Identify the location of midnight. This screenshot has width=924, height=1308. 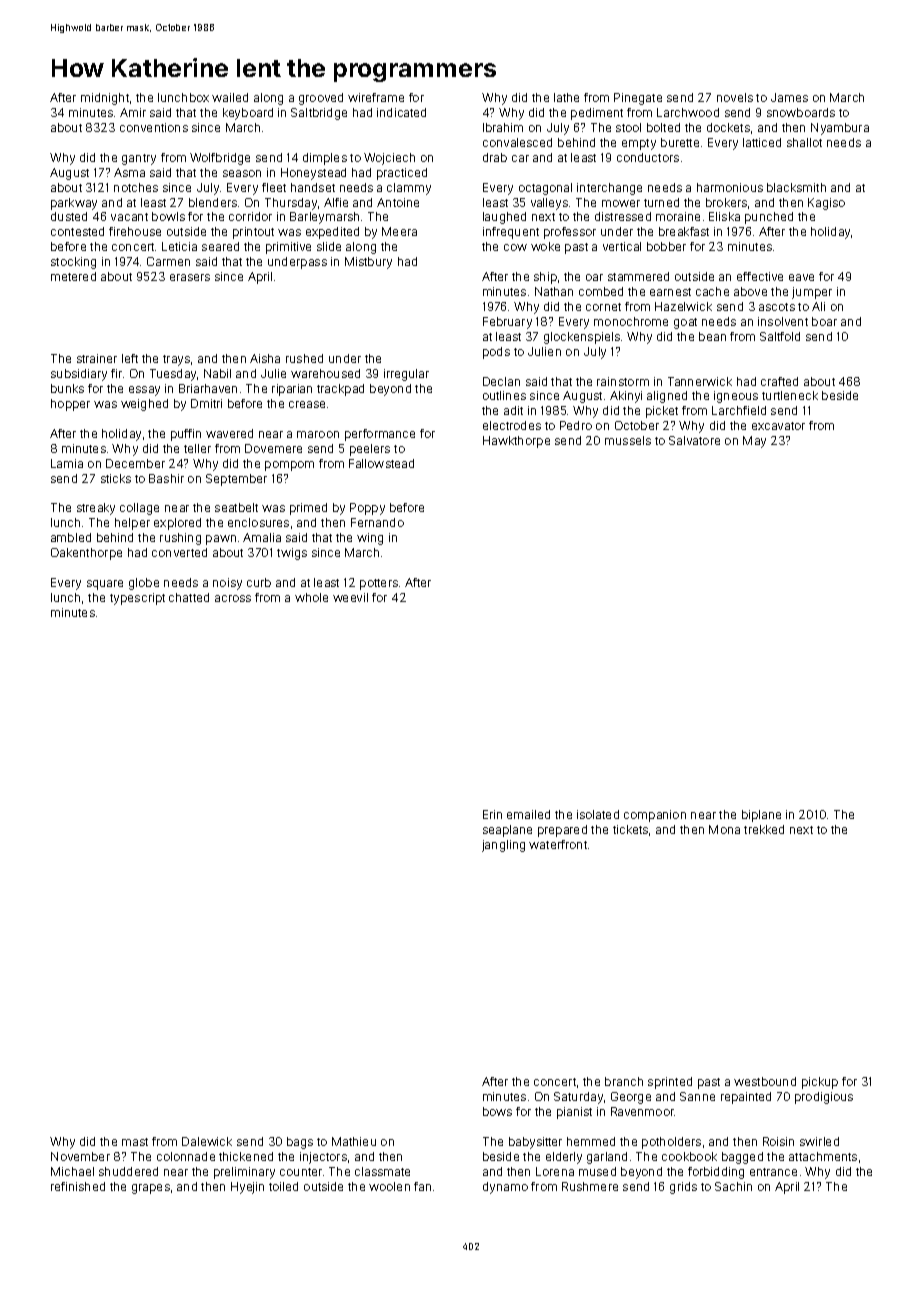
(105, 99).
